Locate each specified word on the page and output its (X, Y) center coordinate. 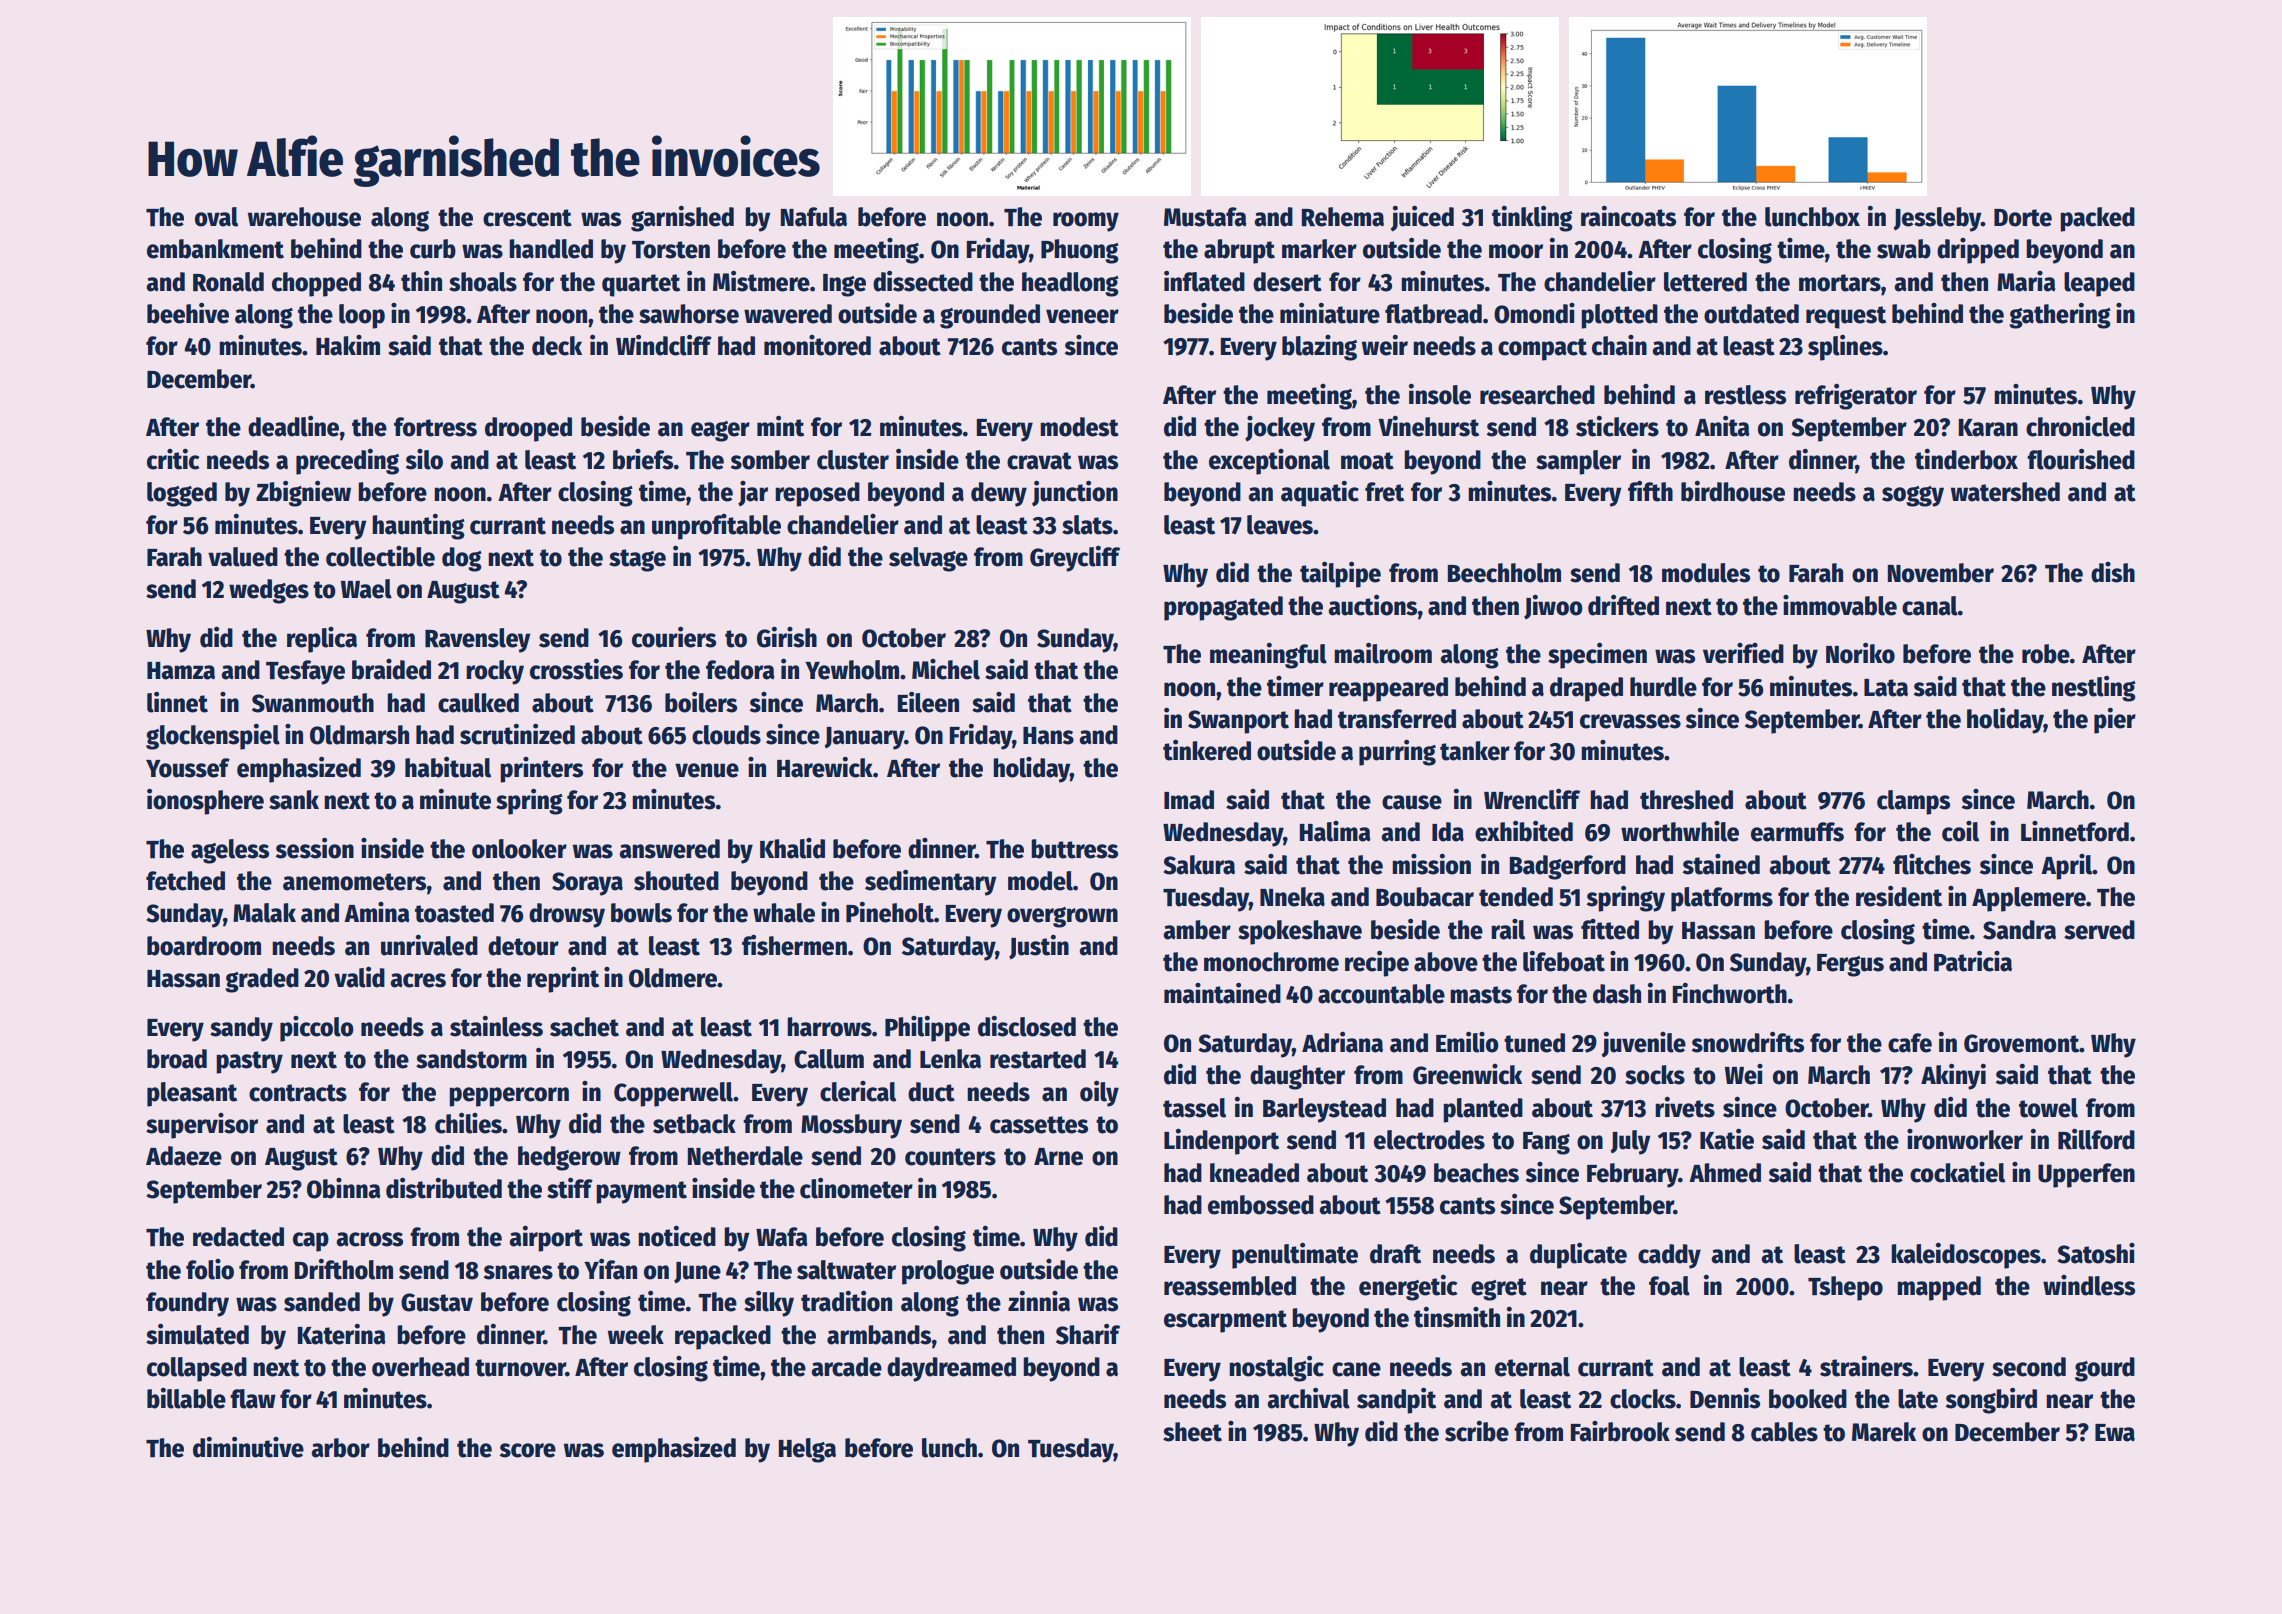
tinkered (1207, 750)
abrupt (1239, 251)
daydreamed (951, 1369)
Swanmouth (313, 703)
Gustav (437, 1302)
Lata (1886, 688)
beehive (188, 313)
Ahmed (1725, 1173)
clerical (858, 1091)
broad (177, 1059)
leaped (2099, 284)
